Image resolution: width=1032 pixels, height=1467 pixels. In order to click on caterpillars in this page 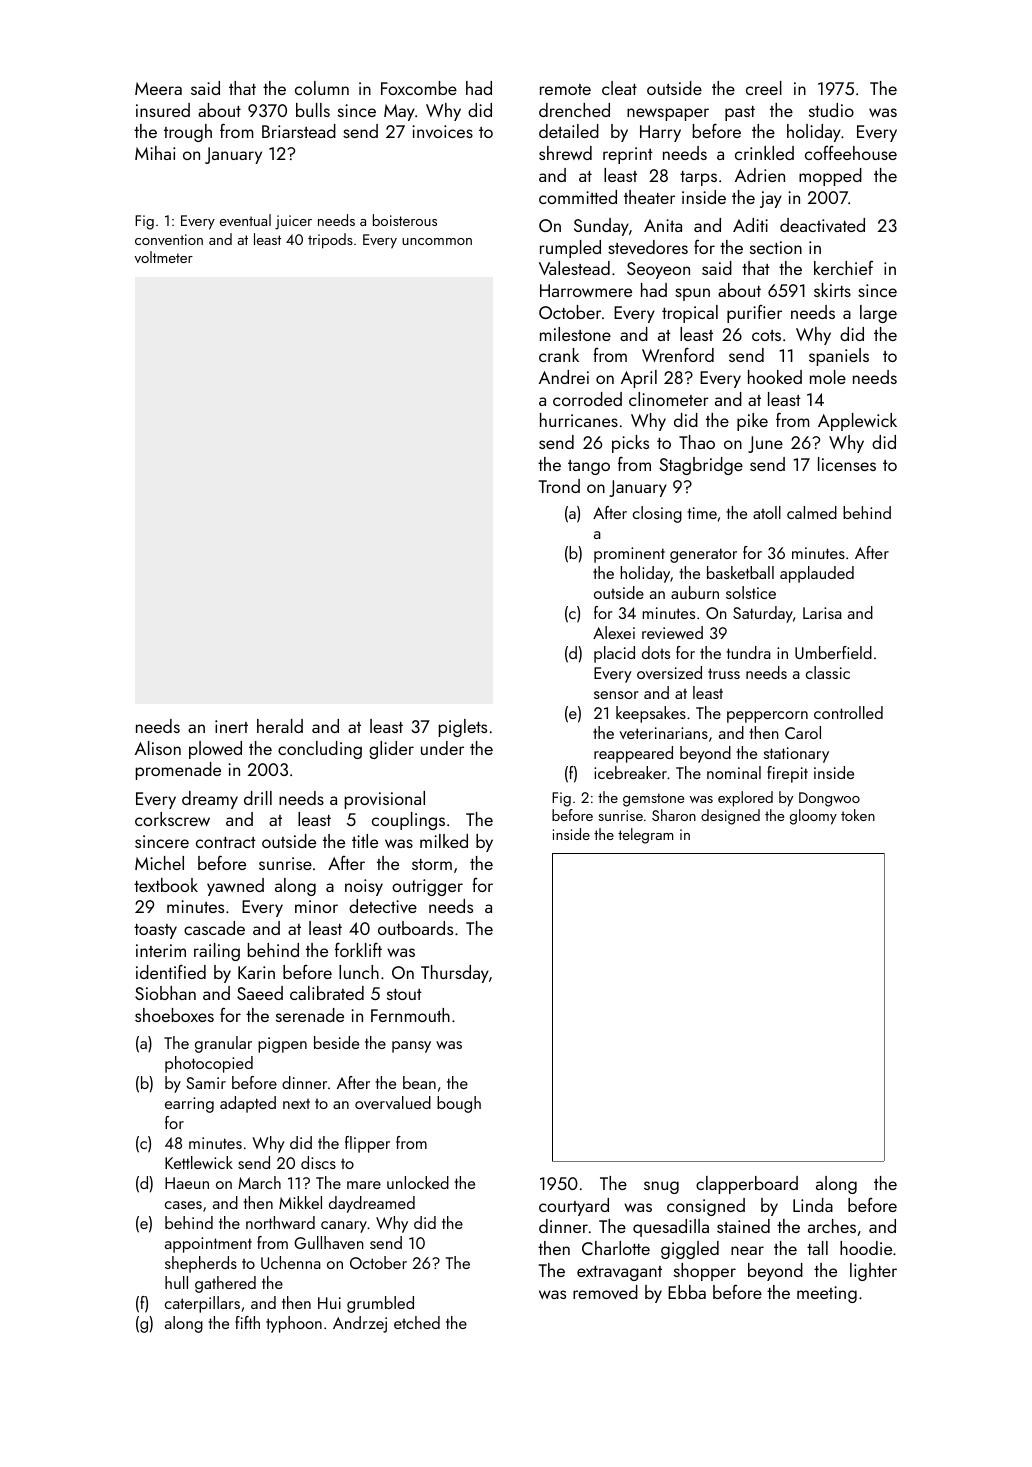, I will do `click(202, 1304)`.
